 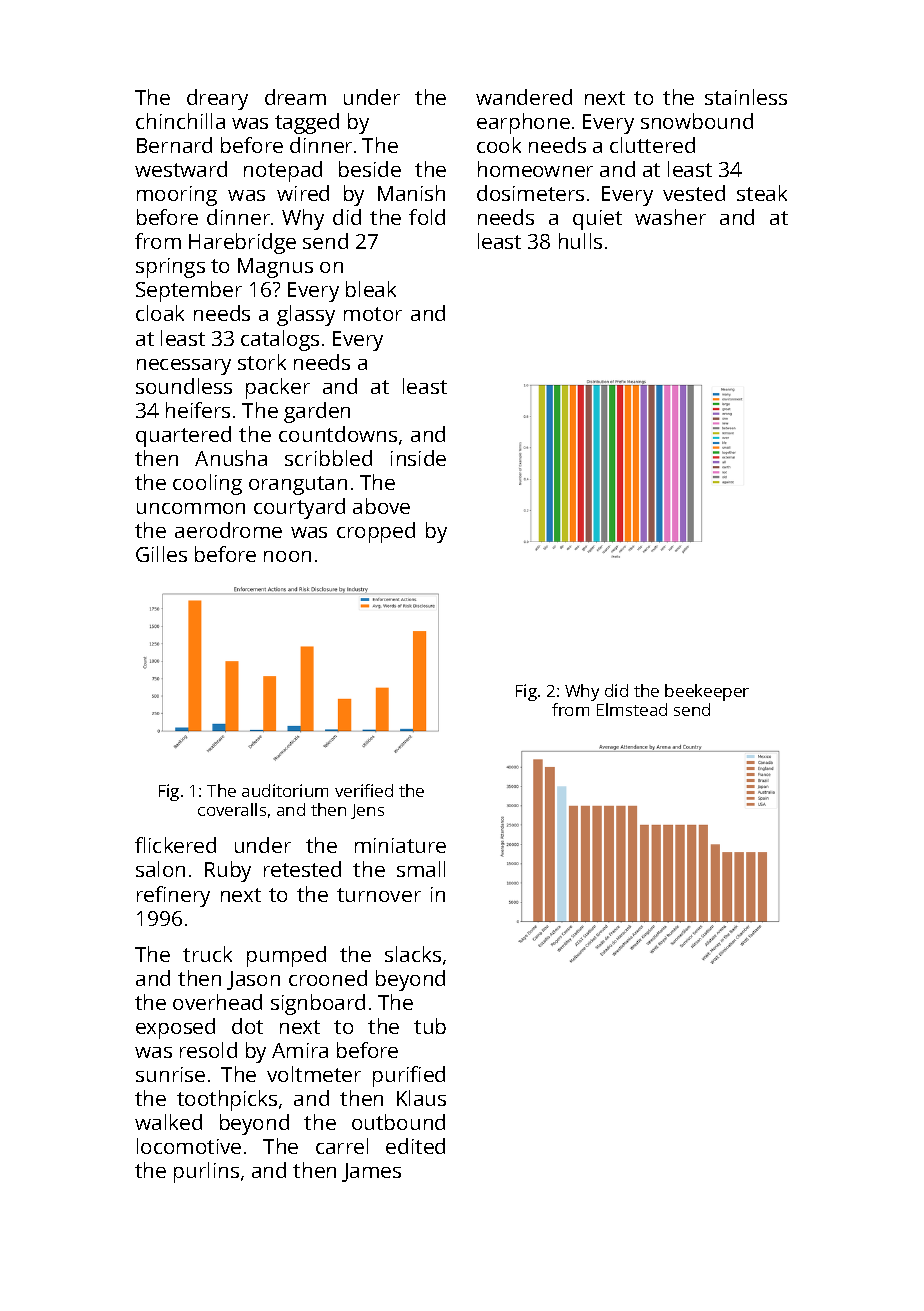 I want to click on edited, so click(x=415, y=1146).
